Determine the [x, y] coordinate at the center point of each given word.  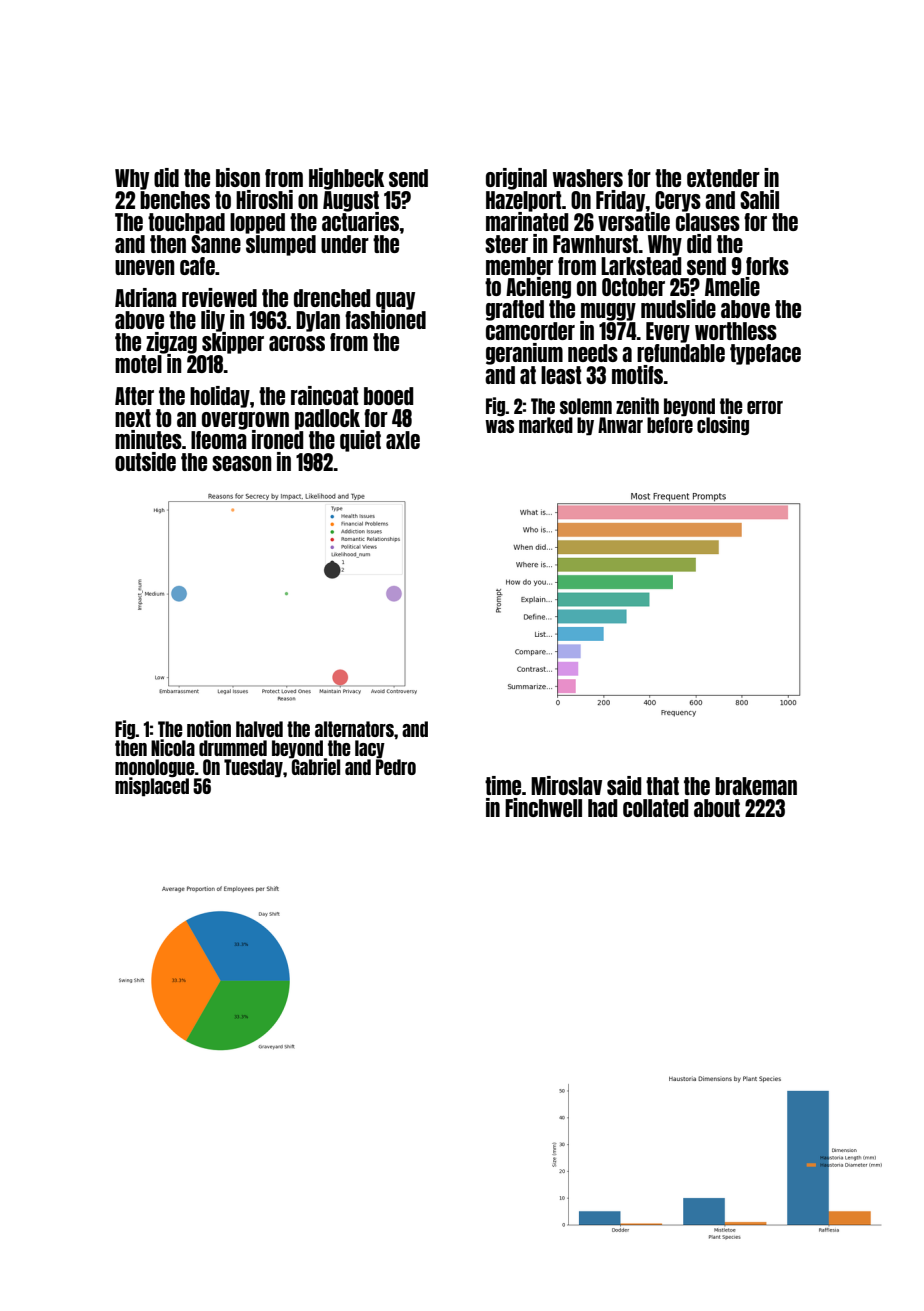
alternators [354, 729]
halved [259, 729]
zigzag [171, 343]
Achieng [538, 288]
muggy [608, 312]
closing [723, 425]
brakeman [756, 786]
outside [145, 461]
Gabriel [315, 766]
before [670, 425]
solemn [586, 406]
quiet [360, 441]
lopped [257, 223]
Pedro [396, 767]
